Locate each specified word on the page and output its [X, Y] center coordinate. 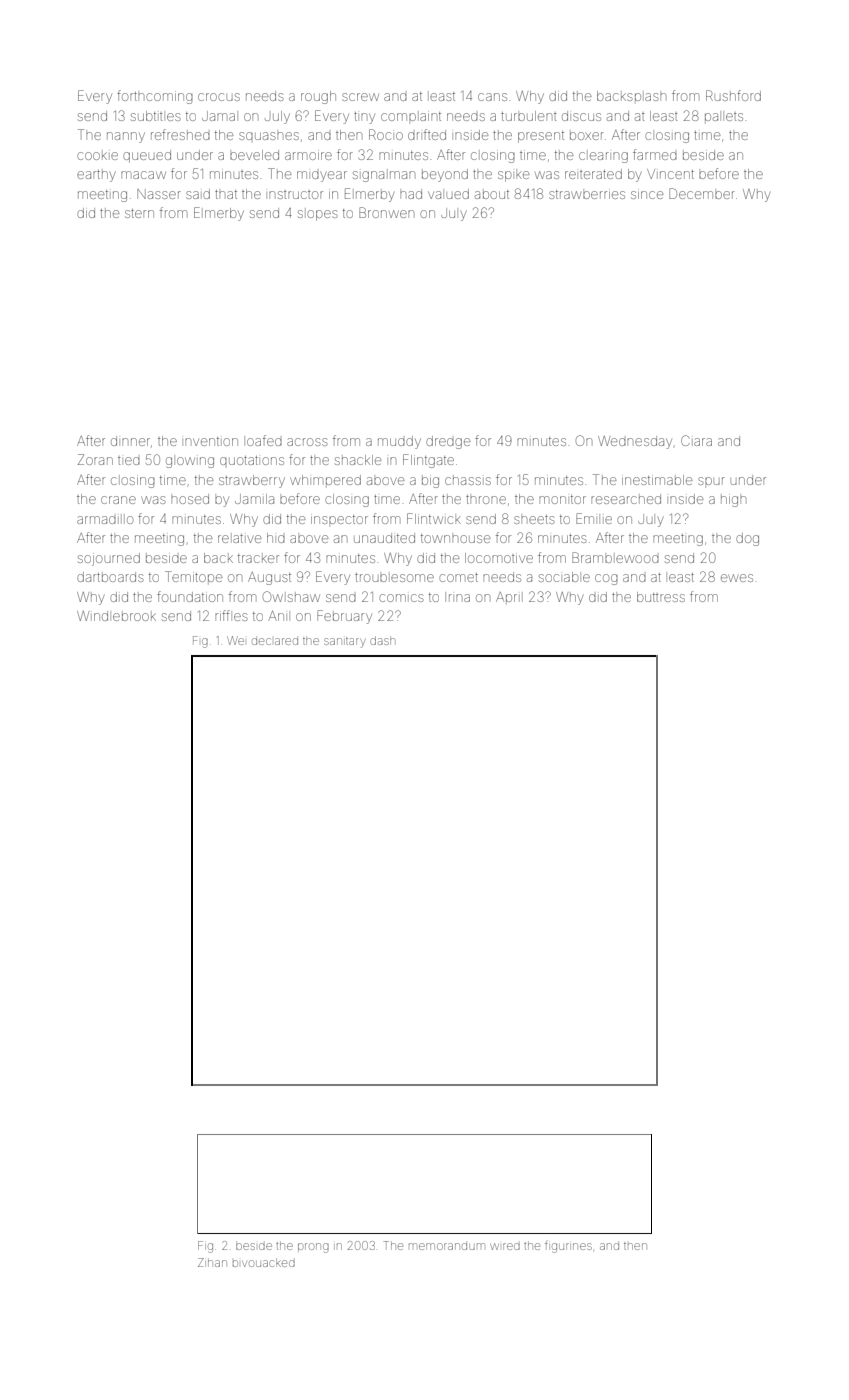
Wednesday [635, 442]
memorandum [447, 1246]
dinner [130, 441]
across [307, 442]
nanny [126, 137]
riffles [231, 615]
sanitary [344, 643]
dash [382, 640]
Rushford [733, 95]
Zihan [212, 1262]
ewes [737, 578]
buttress [661, 597]
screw [360, 97]
